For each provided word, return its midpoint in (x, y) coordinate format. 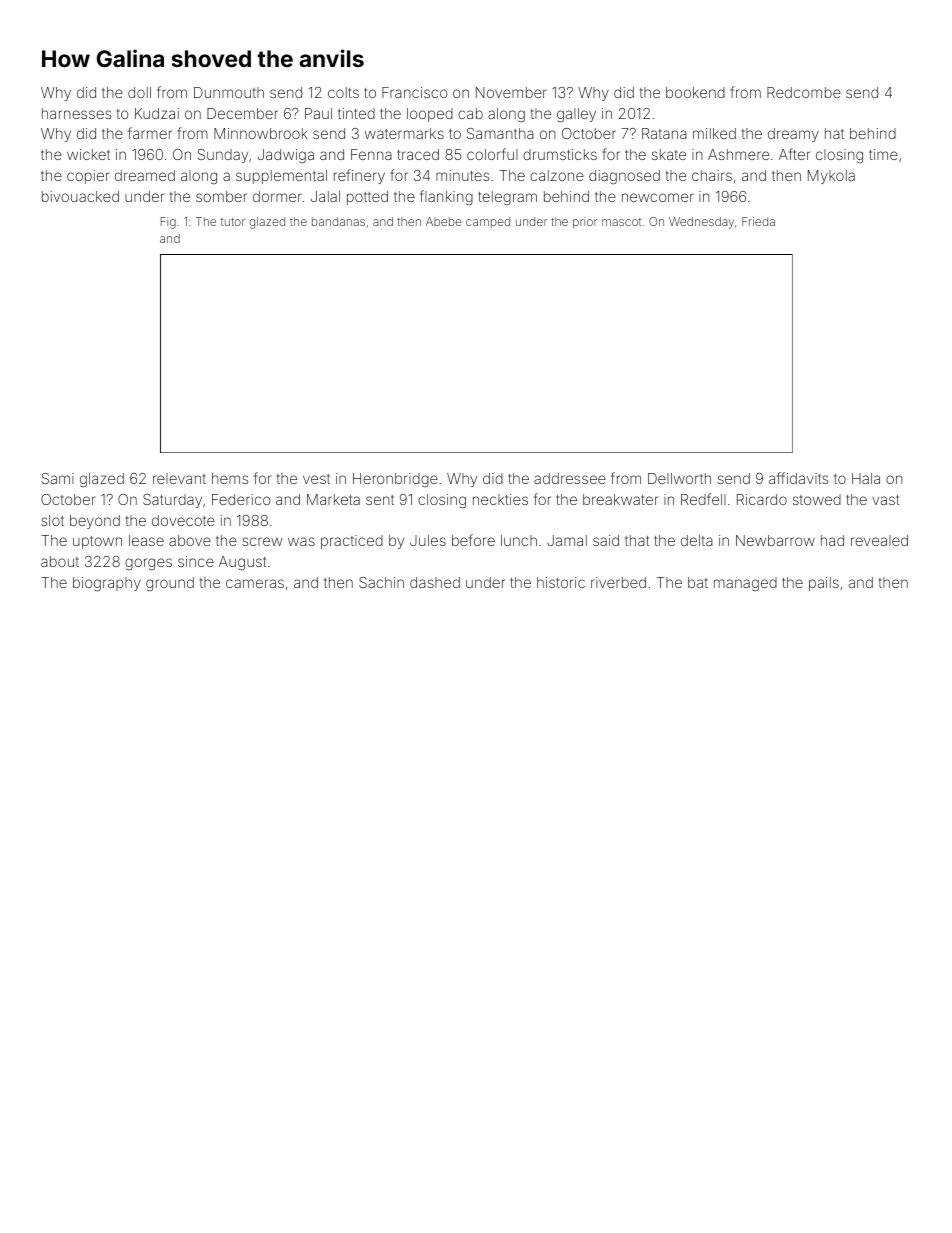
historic (561, 582)
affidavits (798, 478)
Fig (168, 223)
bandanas (338, 221)
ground (170, 584)
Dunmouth (229, 92)
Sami (57, 478)
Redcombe (804, 92)
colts (343, 92)
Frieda (758, 221)
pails (824, 584)
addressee (570, 478)
